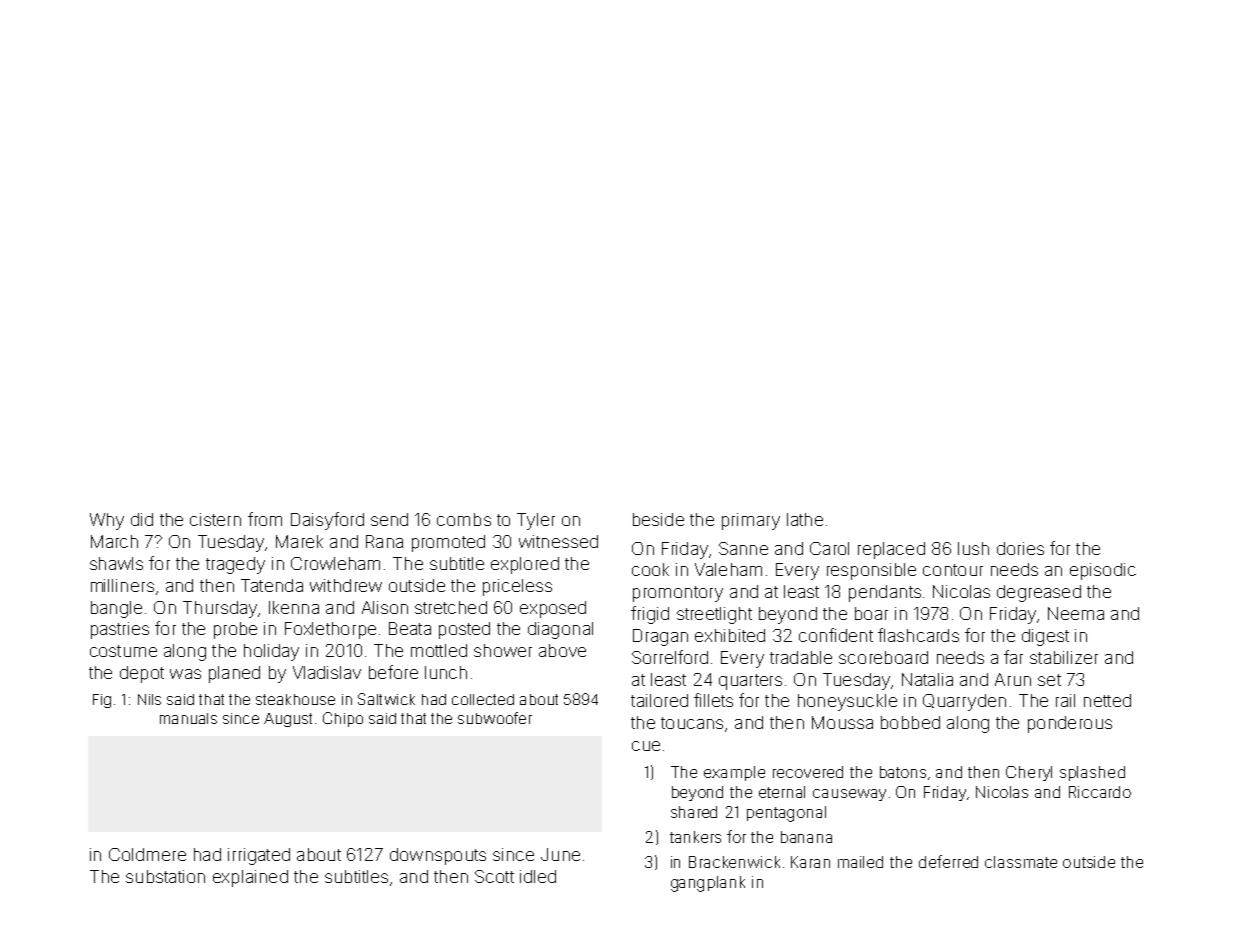  What do you see at coordinates (1070, 724) in the image?
I see `ponderous` at bounding box center [1070, 724].
